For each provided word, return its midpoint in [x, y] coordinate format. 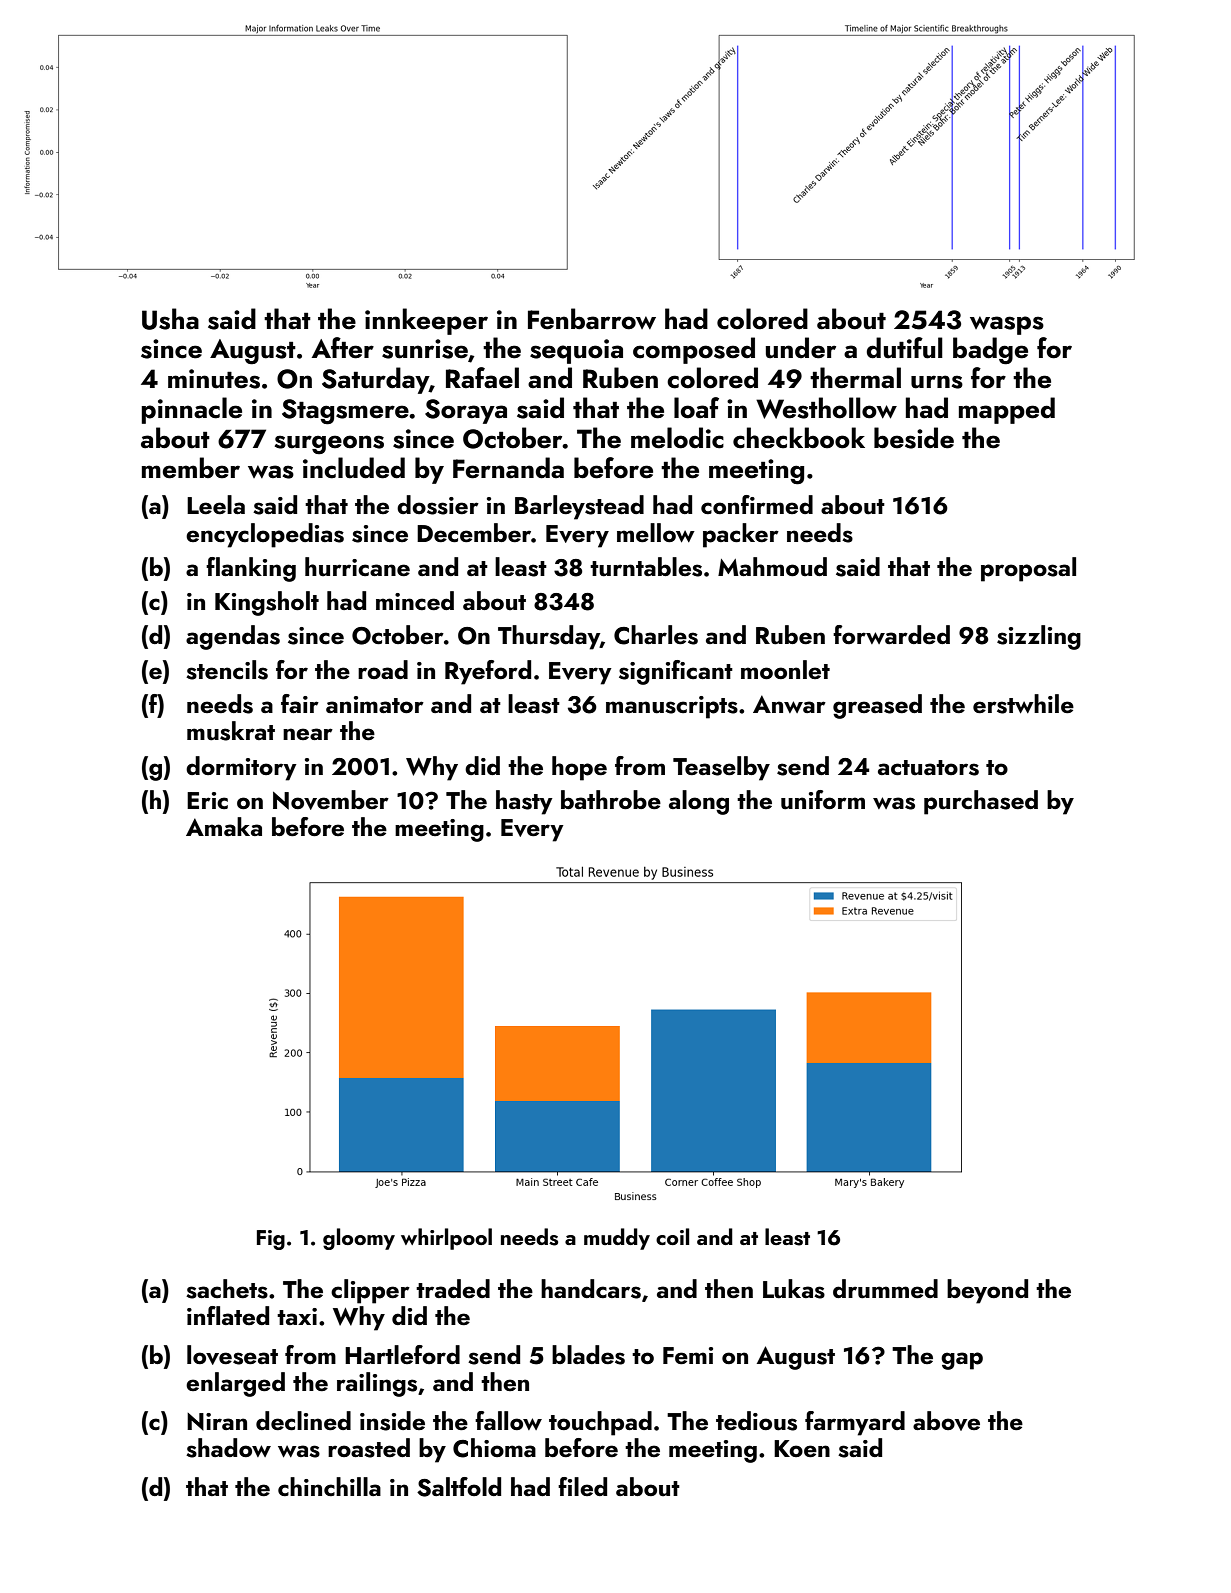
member [191, 468]
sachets [227, 1289]
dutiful [905, 348]
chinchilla [329, 1486]
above [946, 1421]
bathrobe [611, 799]
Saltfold [459, 1487]
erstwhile [1023, 704]
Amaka [224, 826]
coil [672, 1236]
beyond [987, 1291]
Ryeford [488, 672]
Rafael [482, 378]
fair [300, 703]
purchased [981, 802]
